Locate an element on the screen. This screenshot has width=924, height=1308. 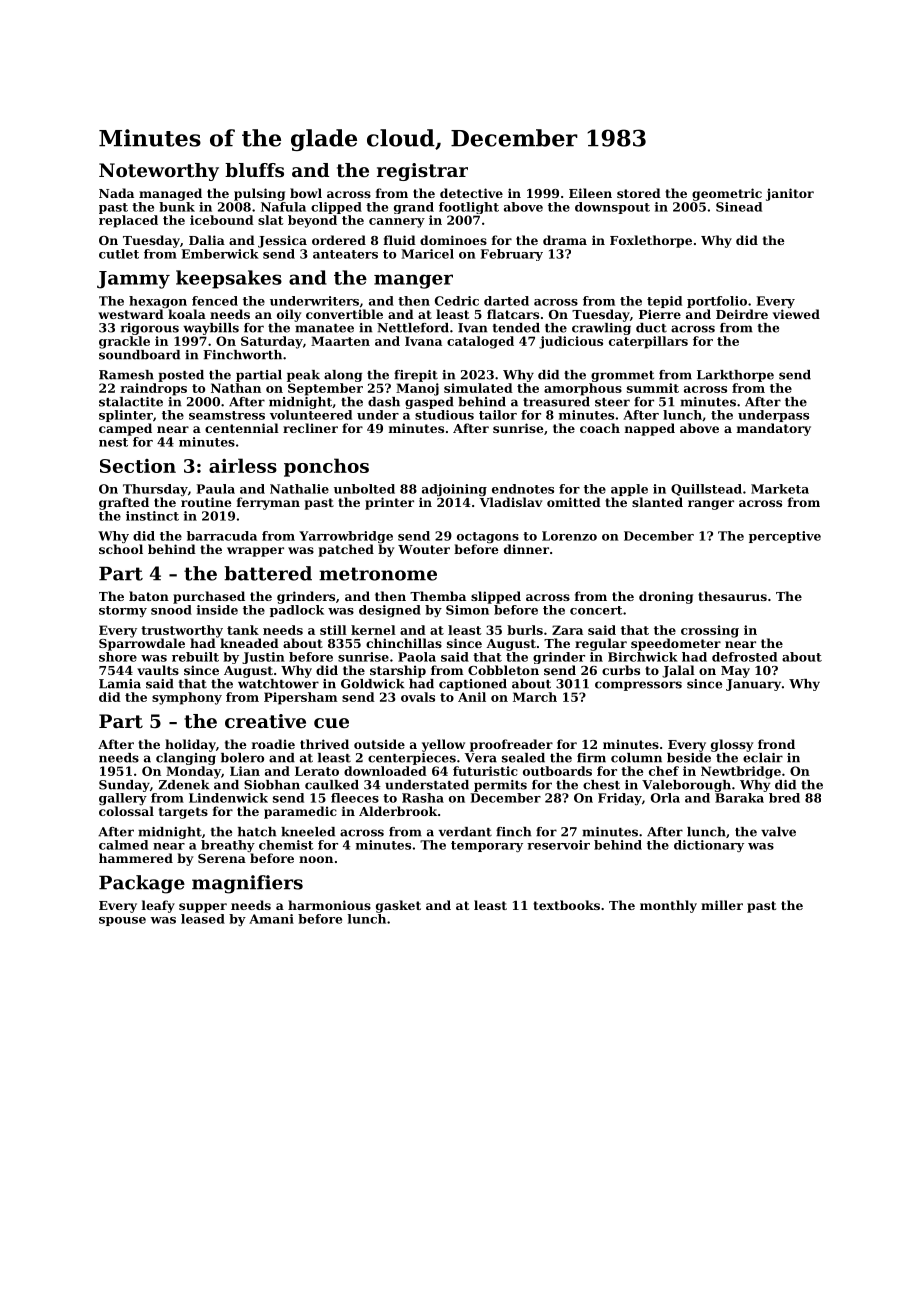
magnifiers is located at coordinates (247, 884).
